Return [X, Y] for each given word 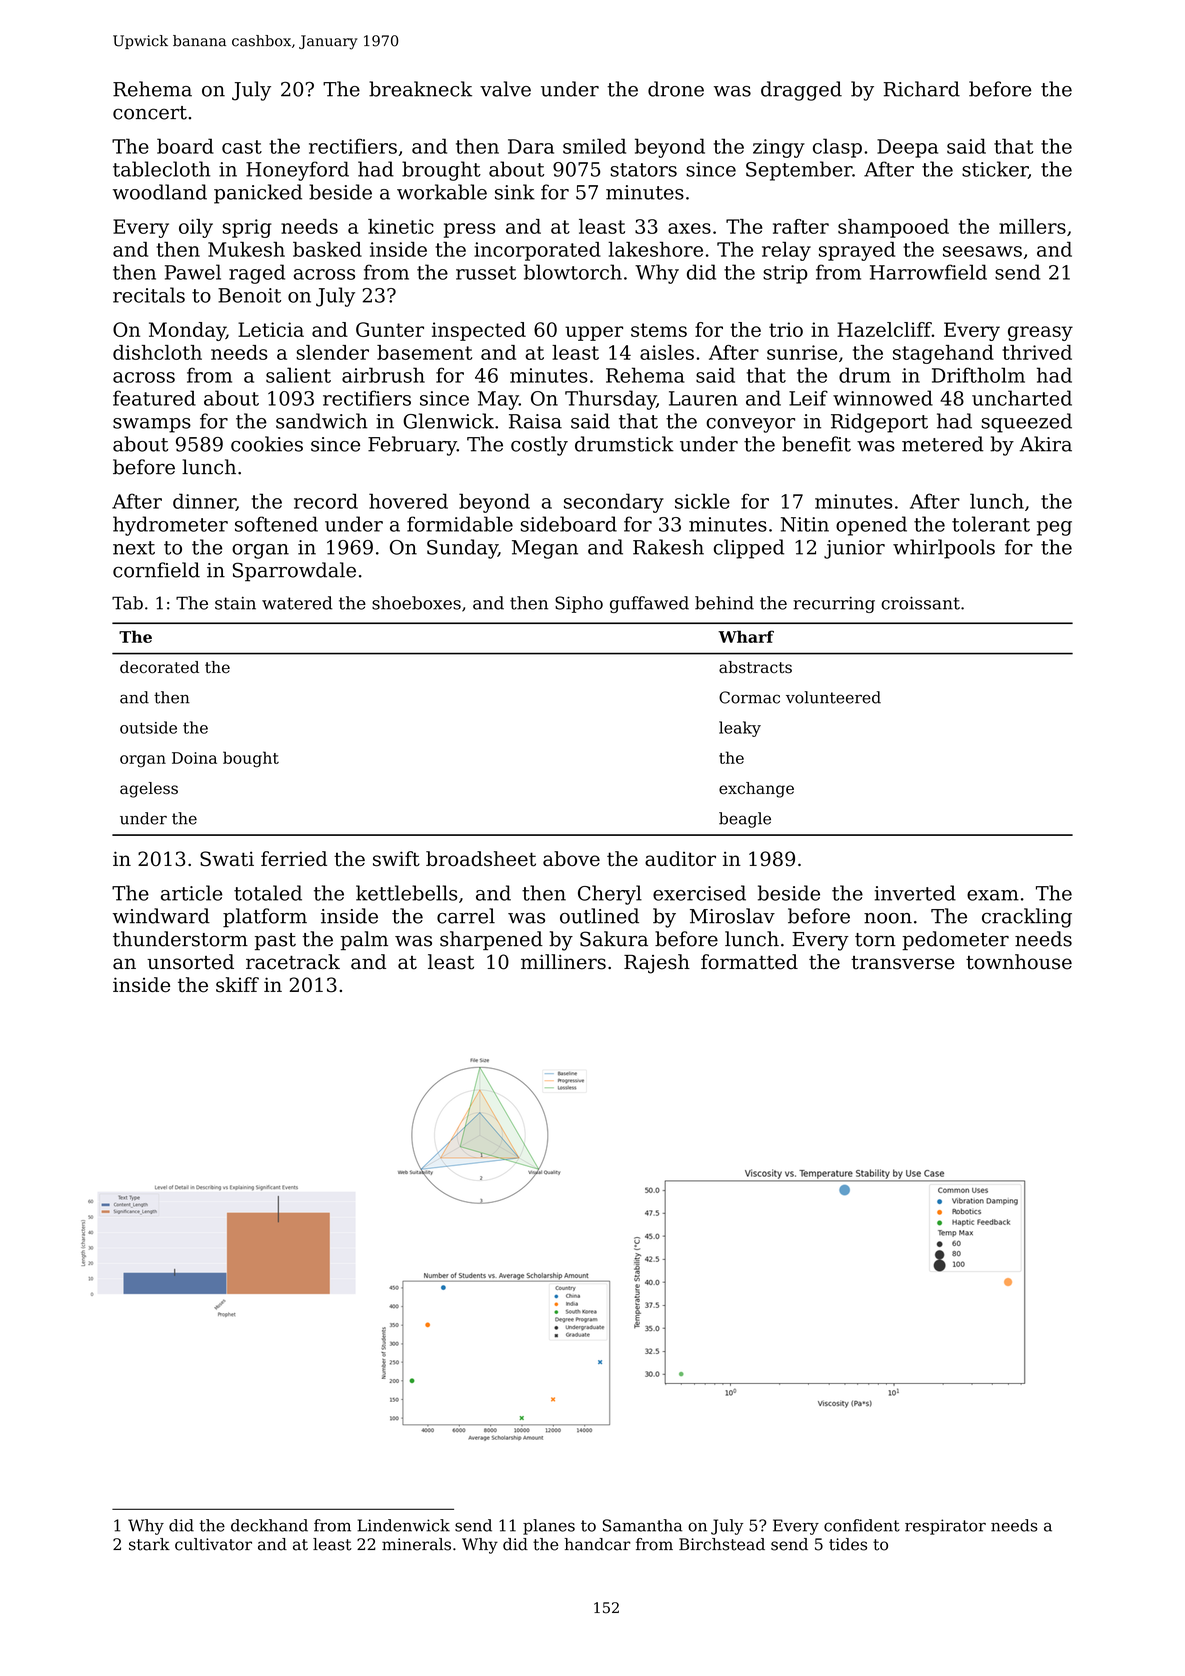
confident [862, 1525]
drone [676, 89]
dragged [801, 91]
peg [1054, 528]
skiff [237, 985]
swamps [152, 425]
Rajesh [657, 964]
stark [149, 1544]
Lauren [703, 398]
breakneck [420, 89]
